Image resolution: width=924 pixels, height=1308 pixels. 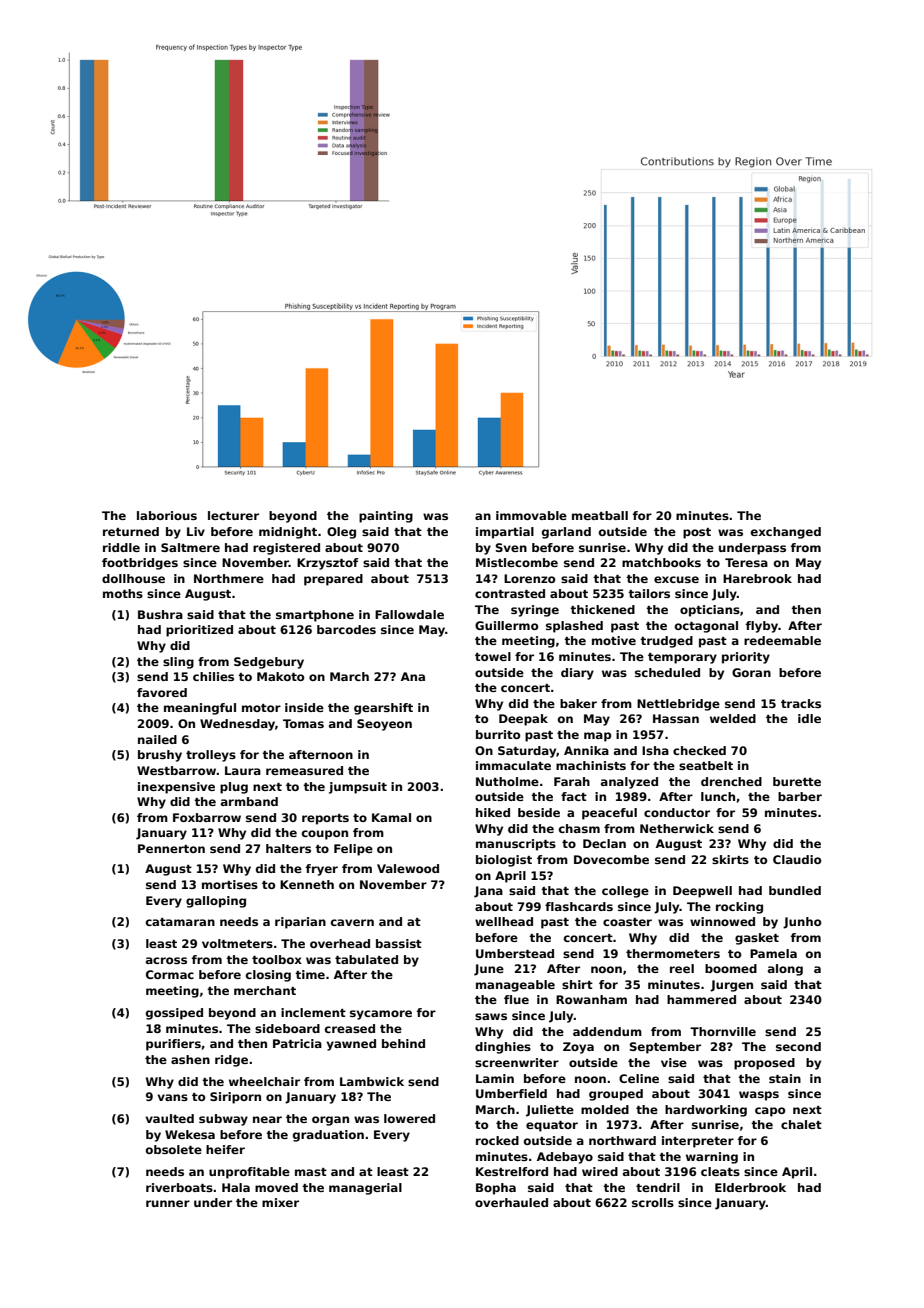 I want to click on Hala, so click(x=236, y=1187).
